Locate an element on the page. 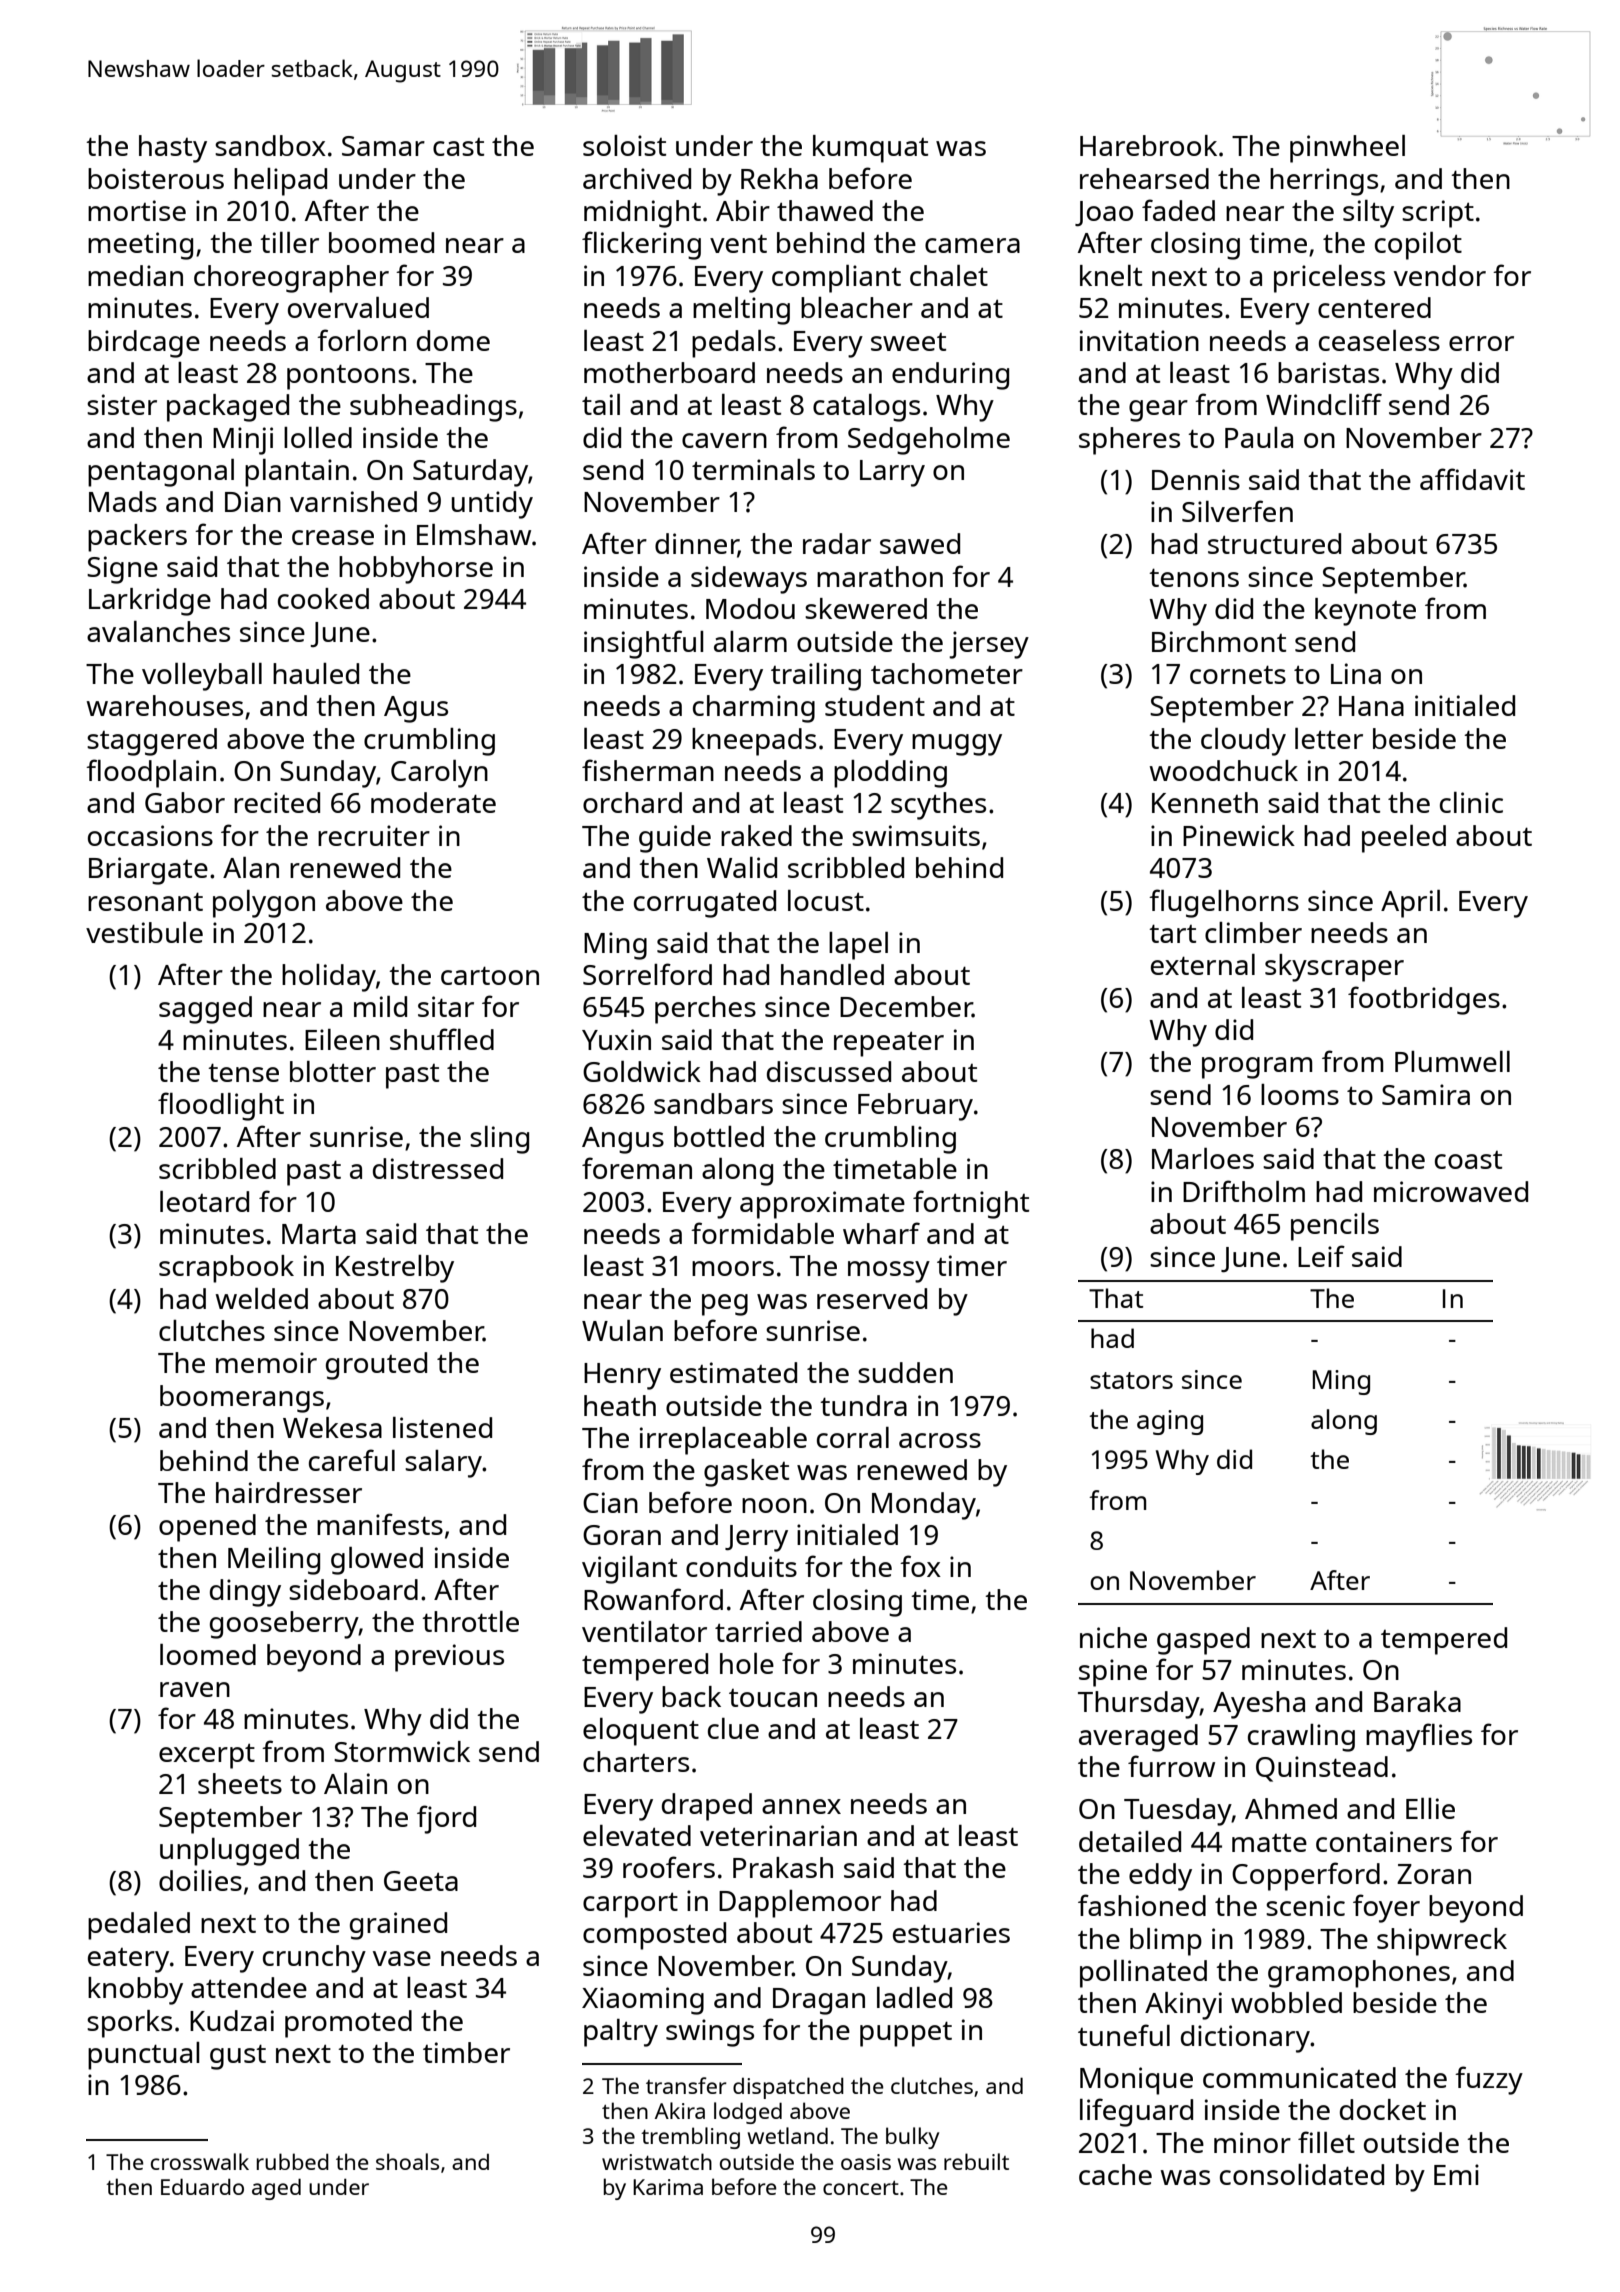 This document has width=1620, height=2292. Marta is located at coordinates (319, 1234).
